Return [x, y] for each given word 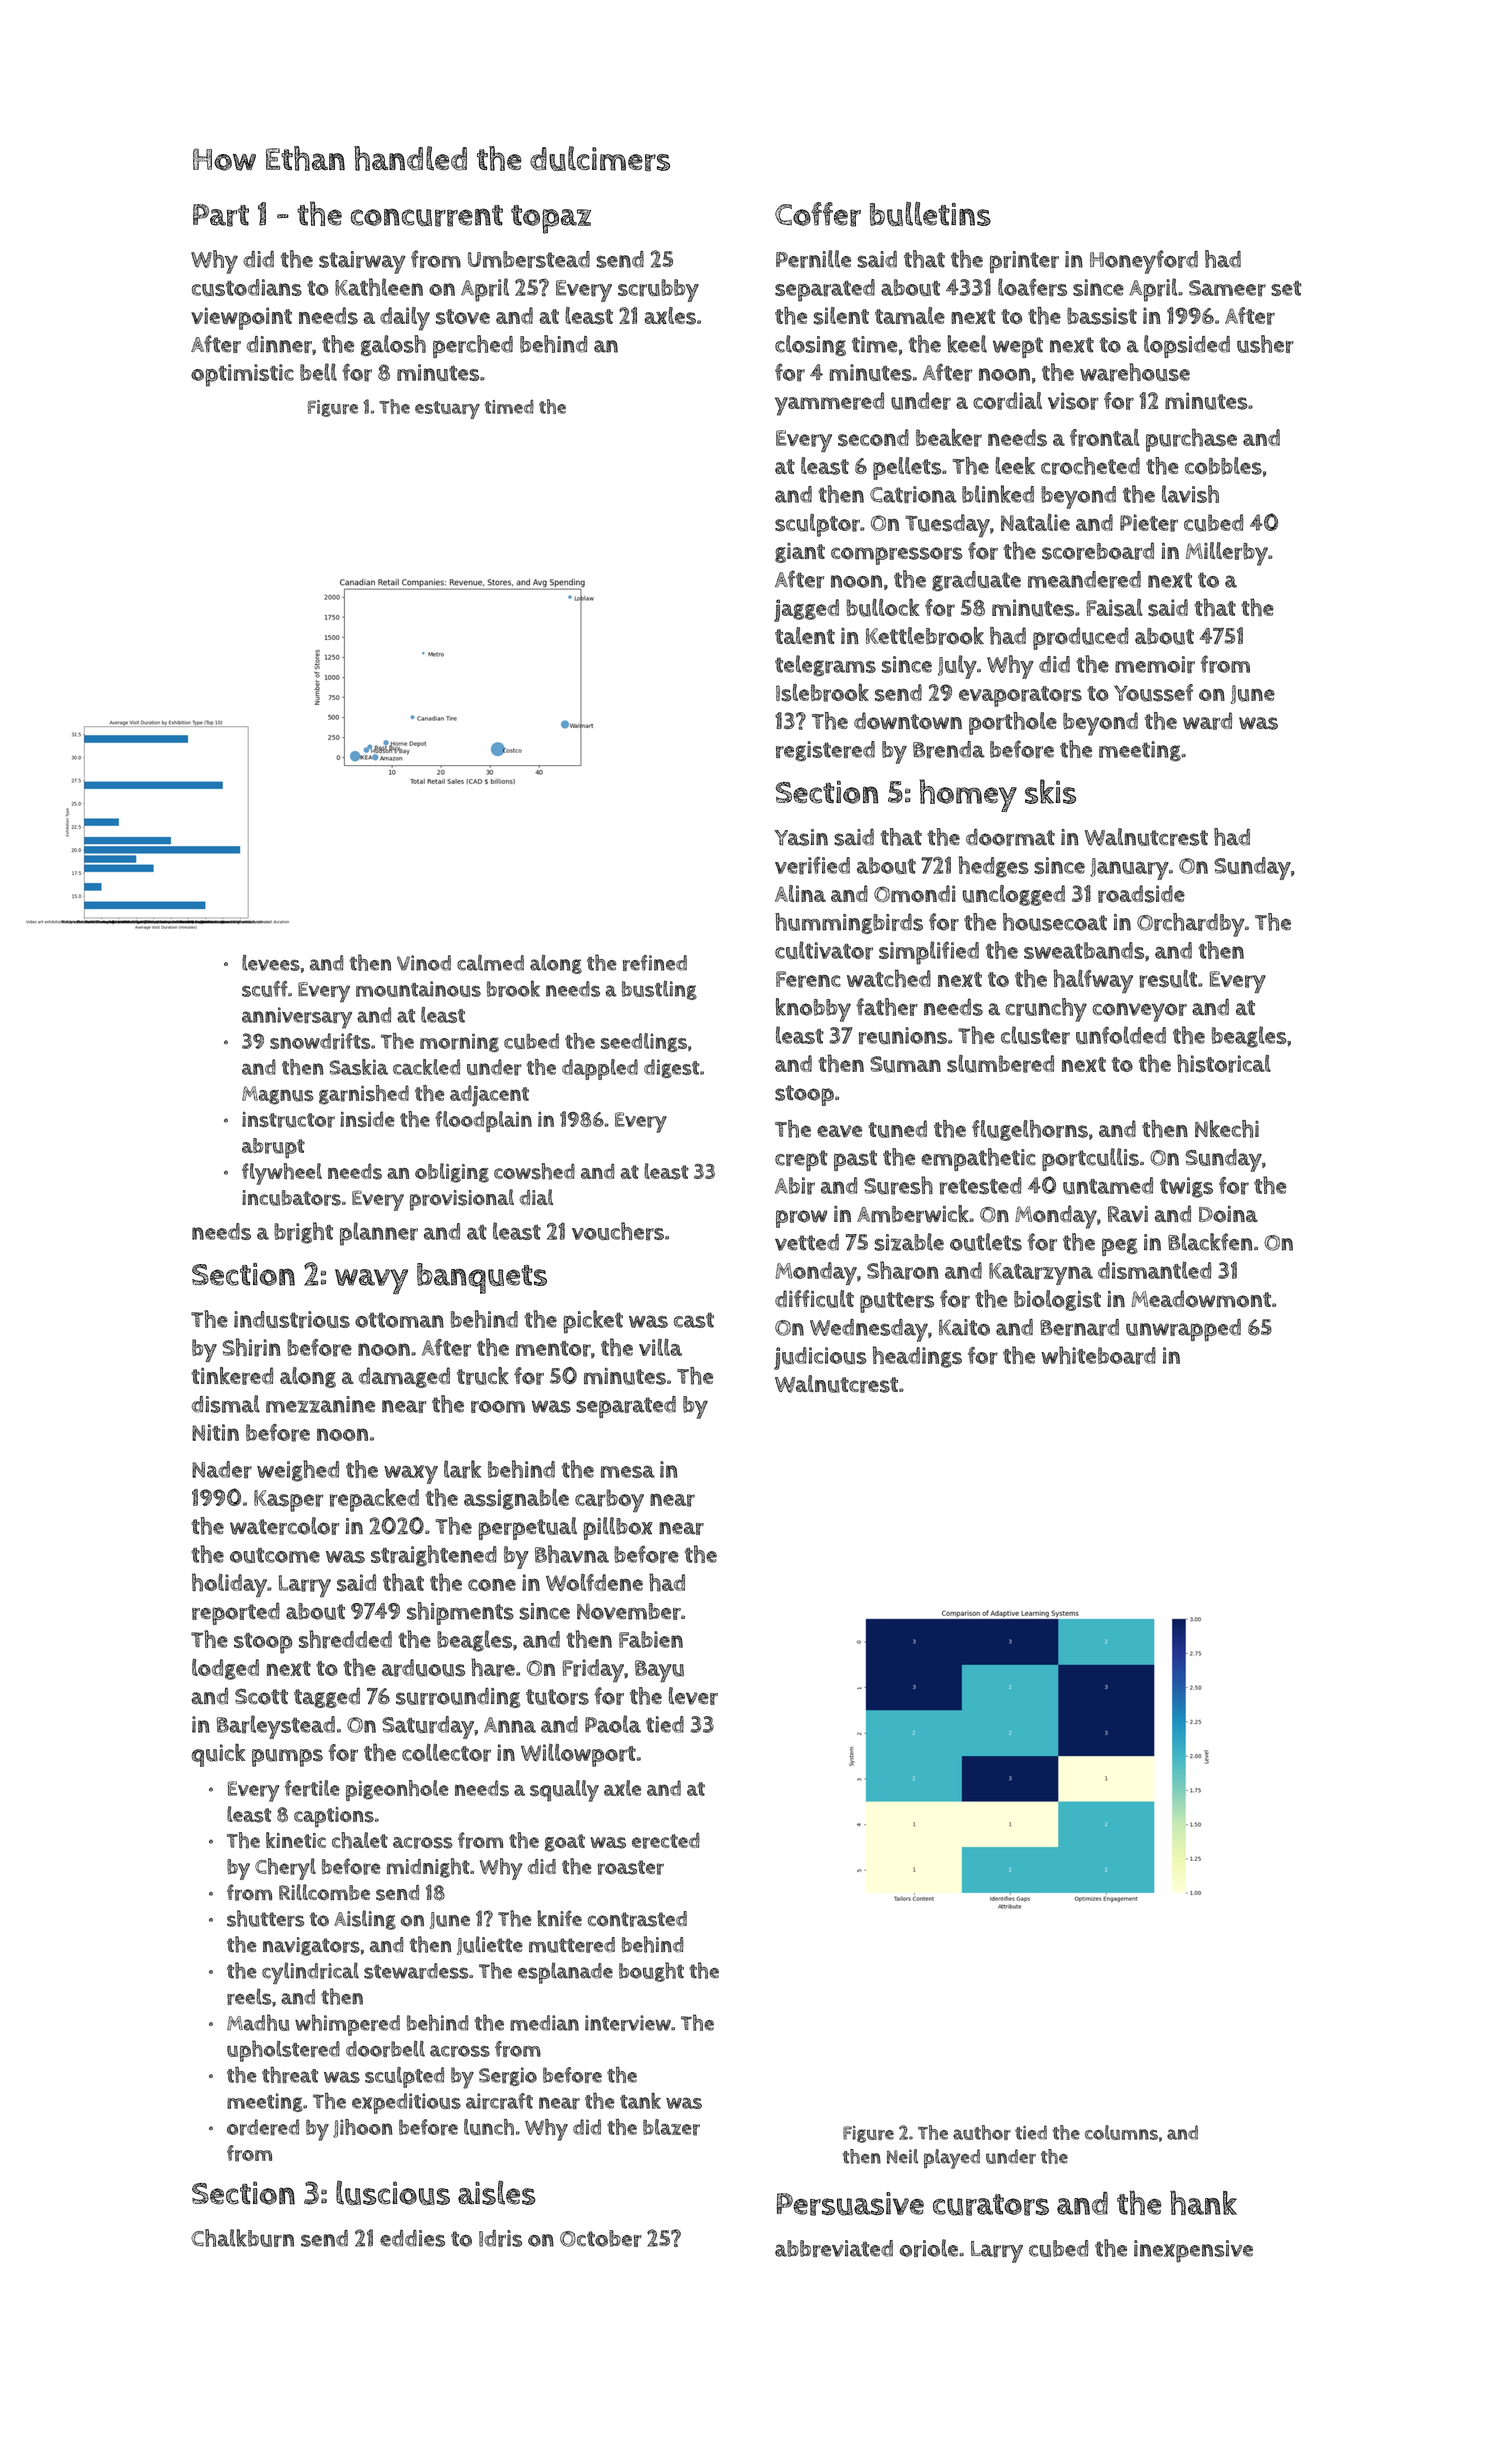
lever [693, 1696]
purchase [1191, 440]
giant [800, 553]
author [982, 2132]
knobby [813, 1010]
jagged [806, 610]
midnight [428, 1868]
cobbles [1223, 466]
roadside [1141, 894]
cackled [426, 1067]
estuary [447, 410]
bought [651, 1972]
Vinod [424, 963]
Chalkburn [242, 2238]
